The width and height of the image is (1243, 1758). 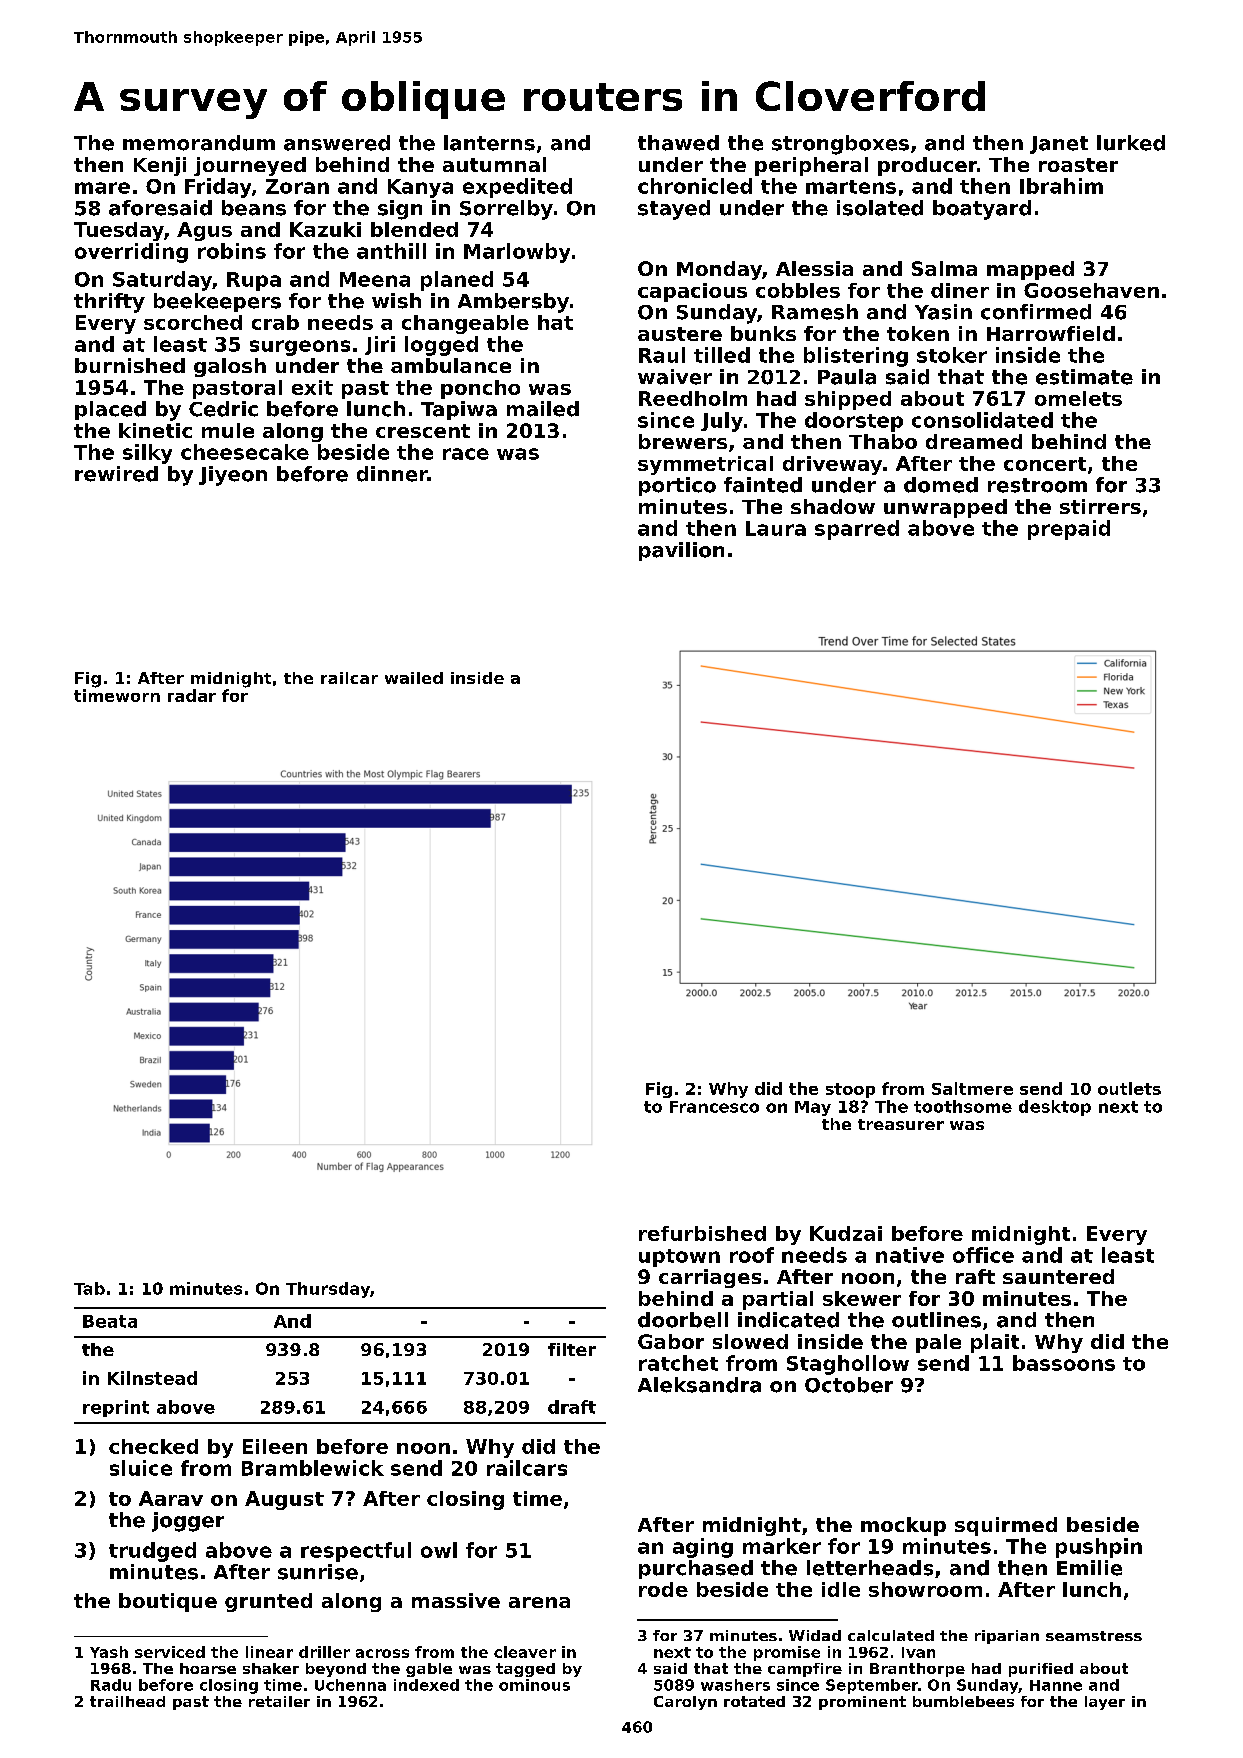 I want to click on Uchenna, so click(x=350, y=1685).
